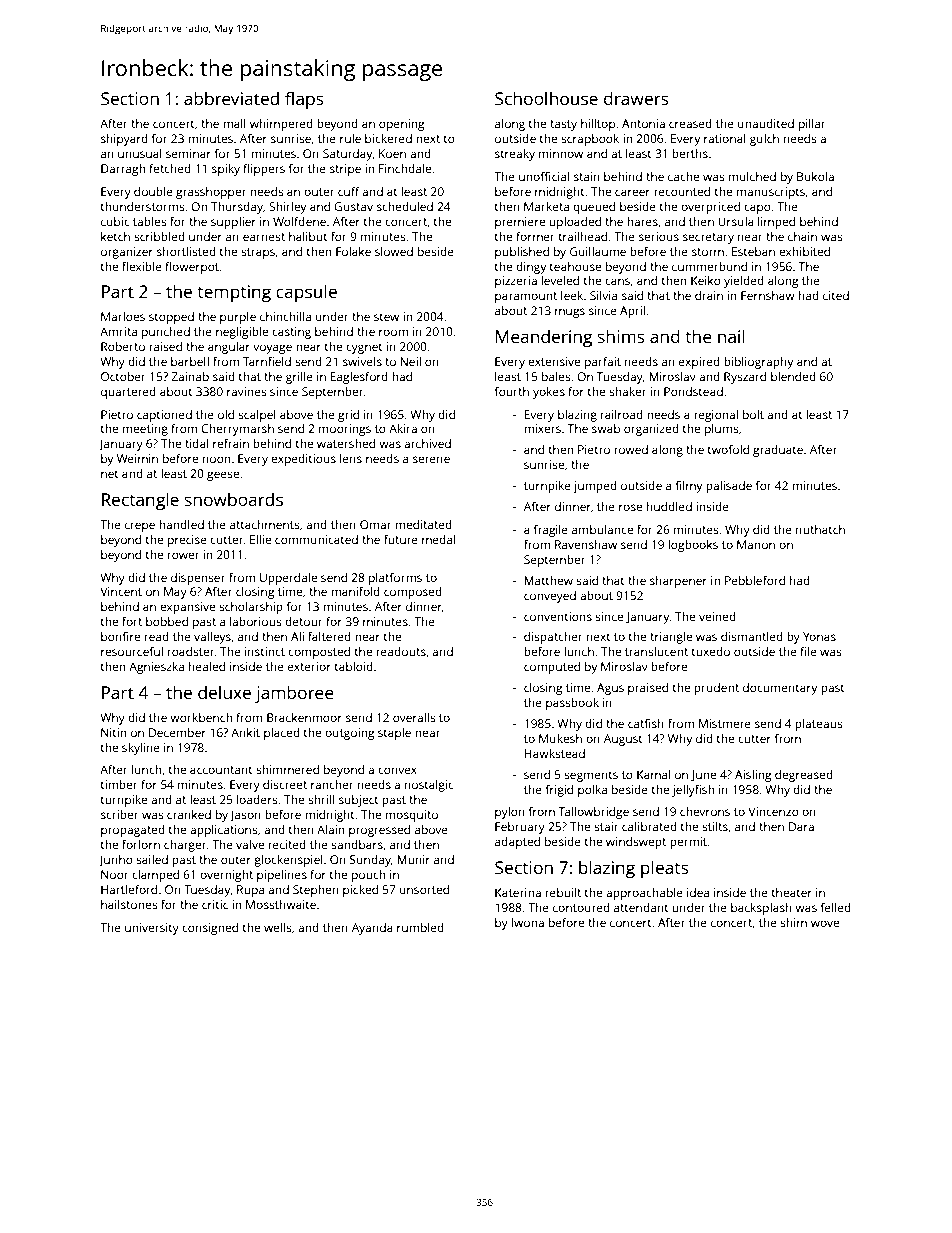  Describe the element at coordinates (678, 582) in the screenshot. I see `sharpener` at that location.
